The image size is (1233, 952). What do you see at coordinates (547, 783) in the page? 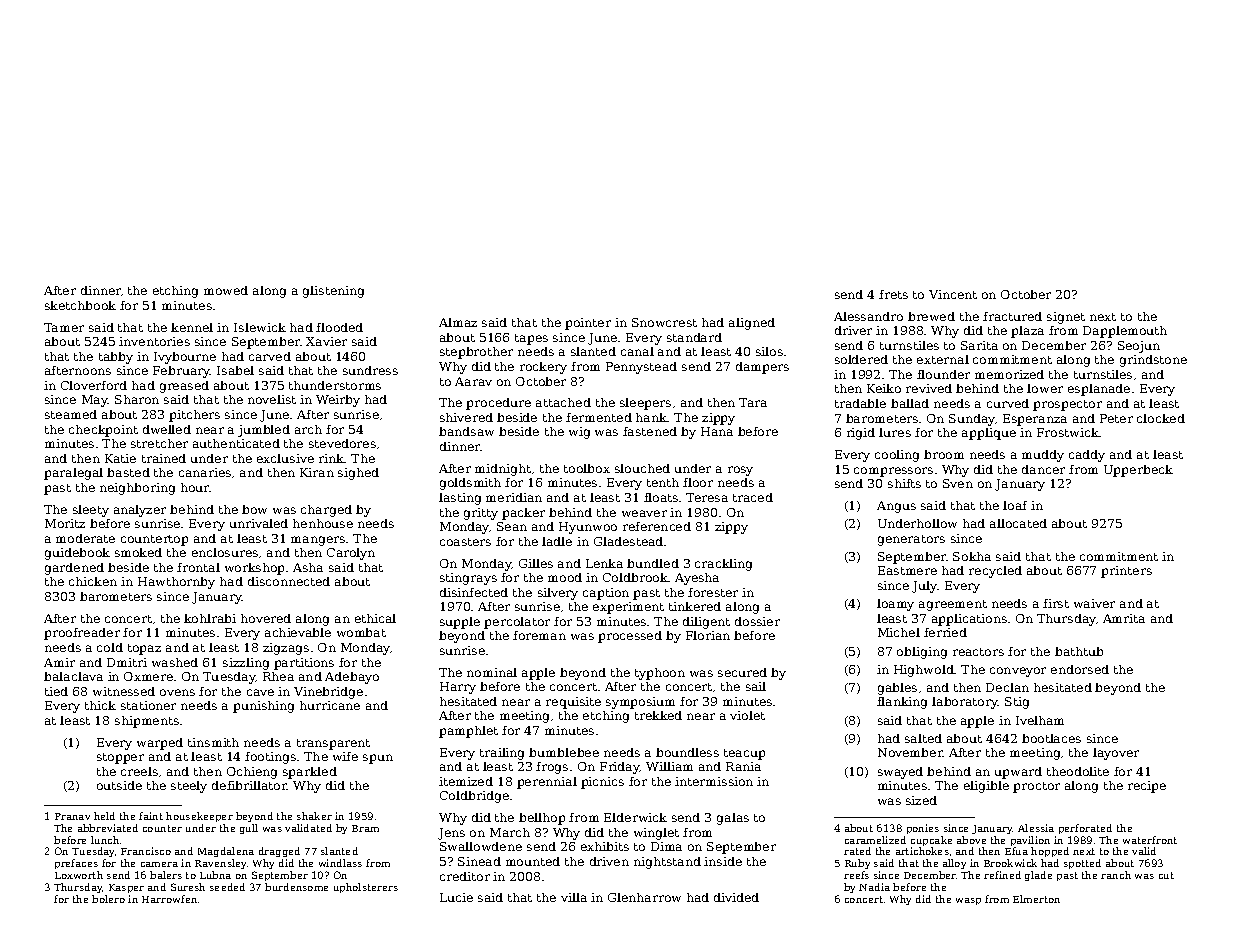
I see `perennial` at bounding box center [547, 783].
